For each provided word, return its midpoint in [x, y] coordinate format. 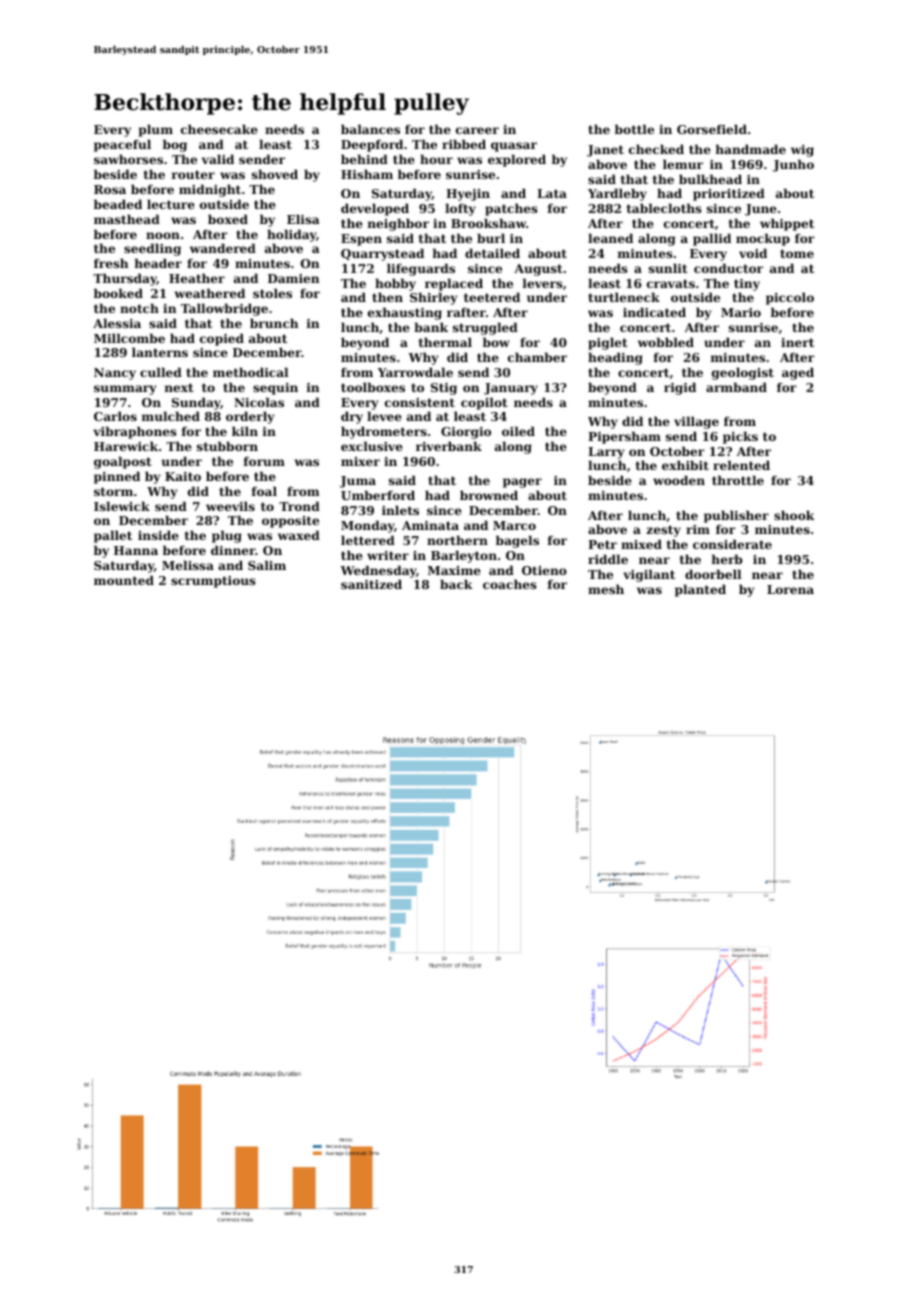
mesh [606, 589]
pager [522, 483]
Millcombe [129, 338]
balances [370, 129]
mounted [124, 580]
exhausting [405, 313]
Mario [741, 312]
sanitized [371, 584]
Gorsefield [712, 129]
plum [156, 130]
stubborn [227, 446]
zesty [663, 531]
